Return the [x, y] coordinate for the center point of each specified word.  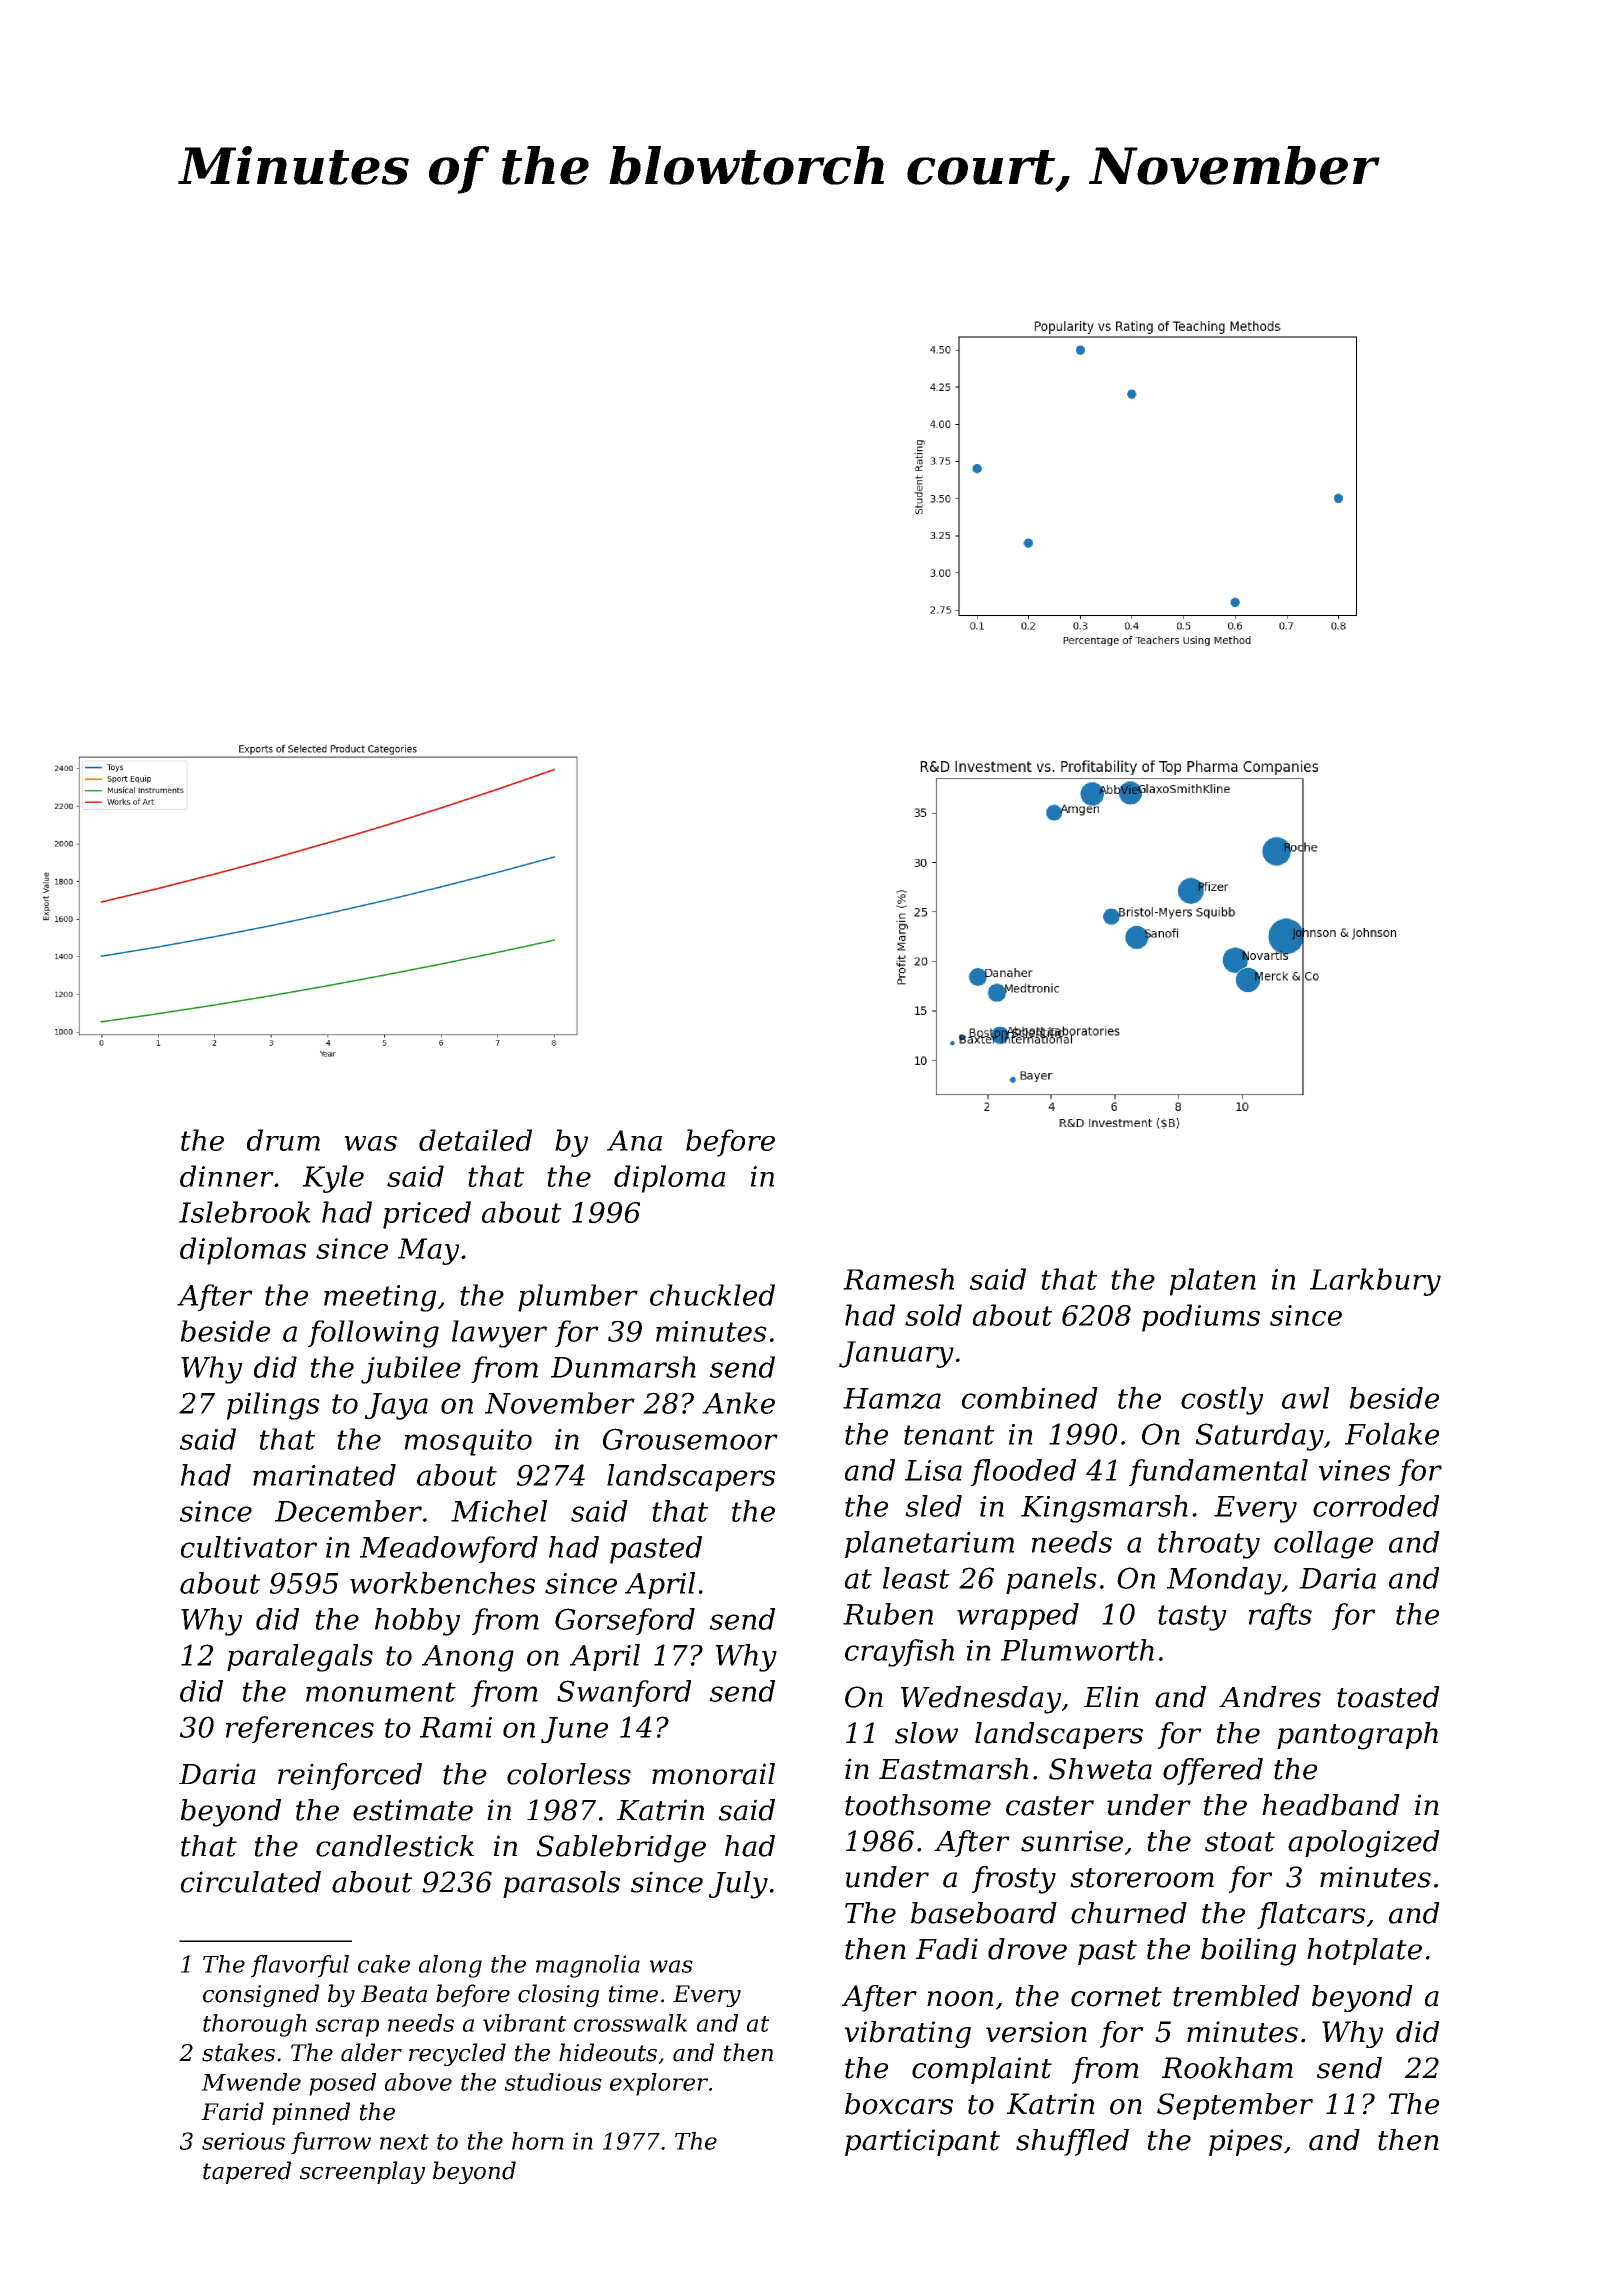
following [373, 1334]
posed [342, 2084]
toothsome [918, 1805]
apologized [1364, 1844]
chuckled [712, 1295]
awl [1305, 1398]
